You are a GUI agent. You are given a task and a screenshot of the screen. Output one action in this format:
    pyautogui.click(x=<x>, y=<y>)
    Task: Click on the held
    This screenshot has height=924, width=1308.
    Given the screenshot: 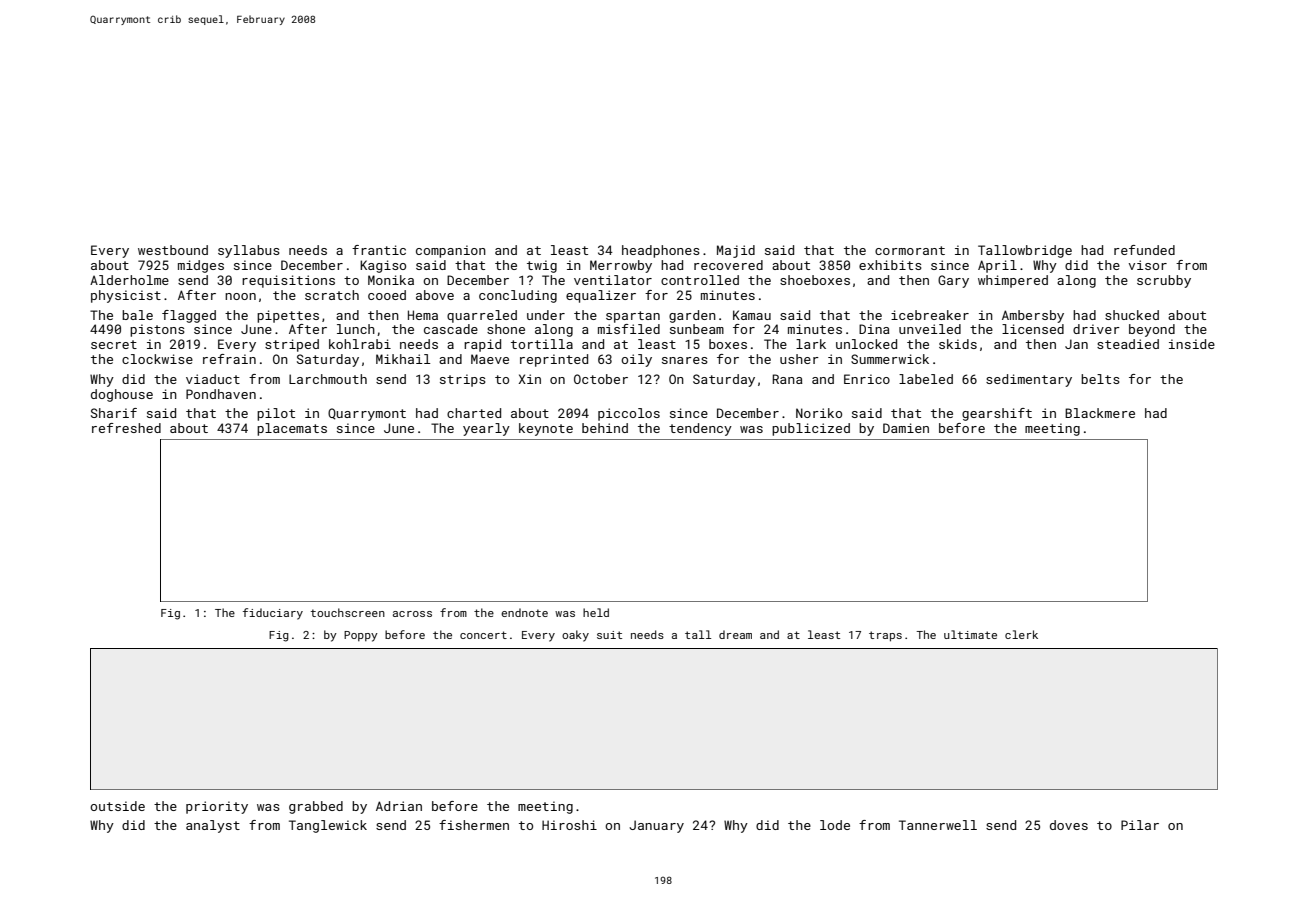 What is the action you would take?
    pyautogui.click(x=596, y=612)
